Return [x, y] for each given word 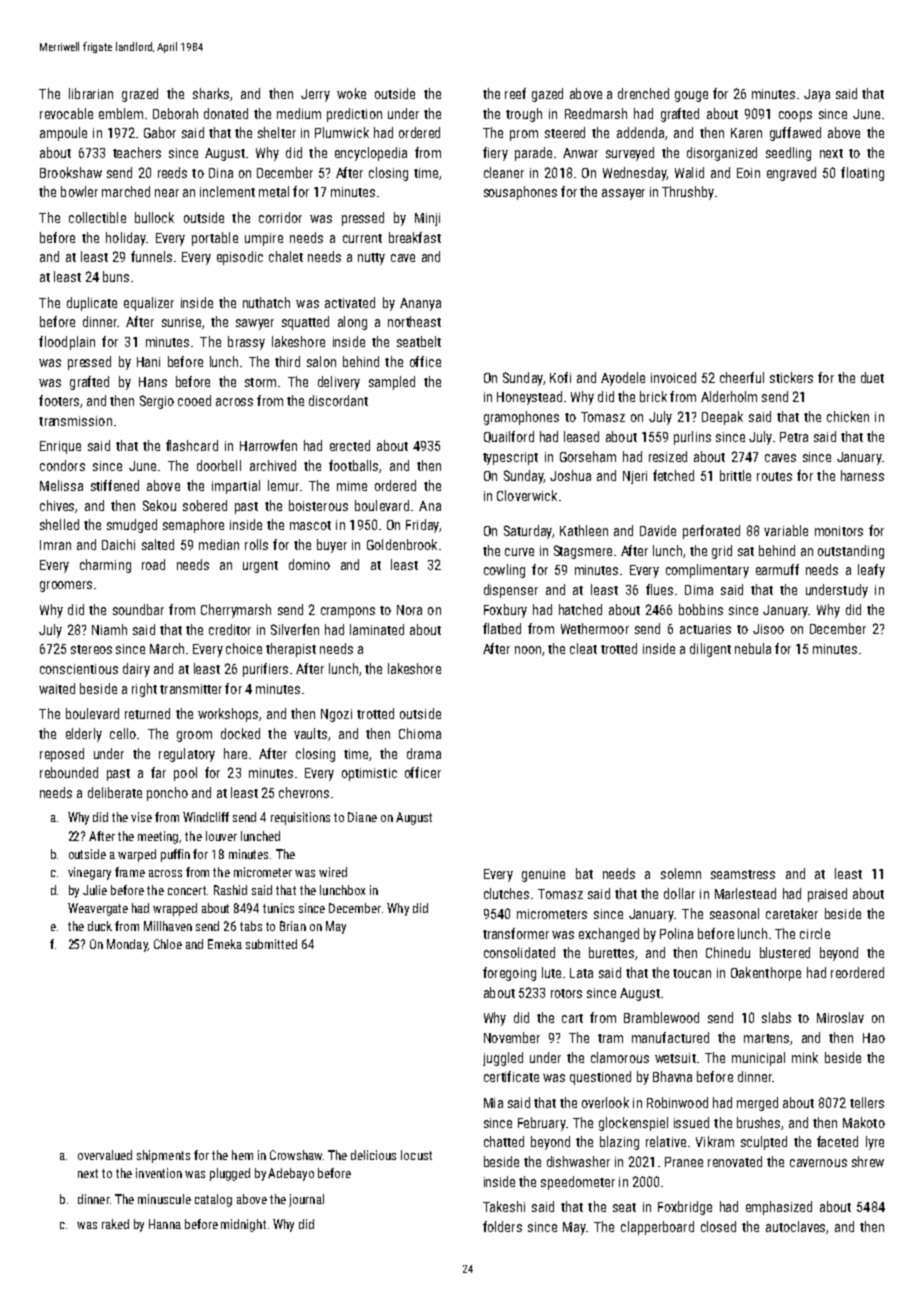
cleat [583, 648]
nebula [753, 648]
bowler [79, 191]
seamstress [743, 874]
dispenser [511, 591]
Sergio [157, 402]
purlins [692, 438]
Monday [127, 945]
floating [862, 174]
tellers [867, 1102]
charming [105, 566]
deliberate [115, 792]
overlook [605, 1102]
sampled [392, 383]
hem [242, 1155]
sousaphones [520, 193]
